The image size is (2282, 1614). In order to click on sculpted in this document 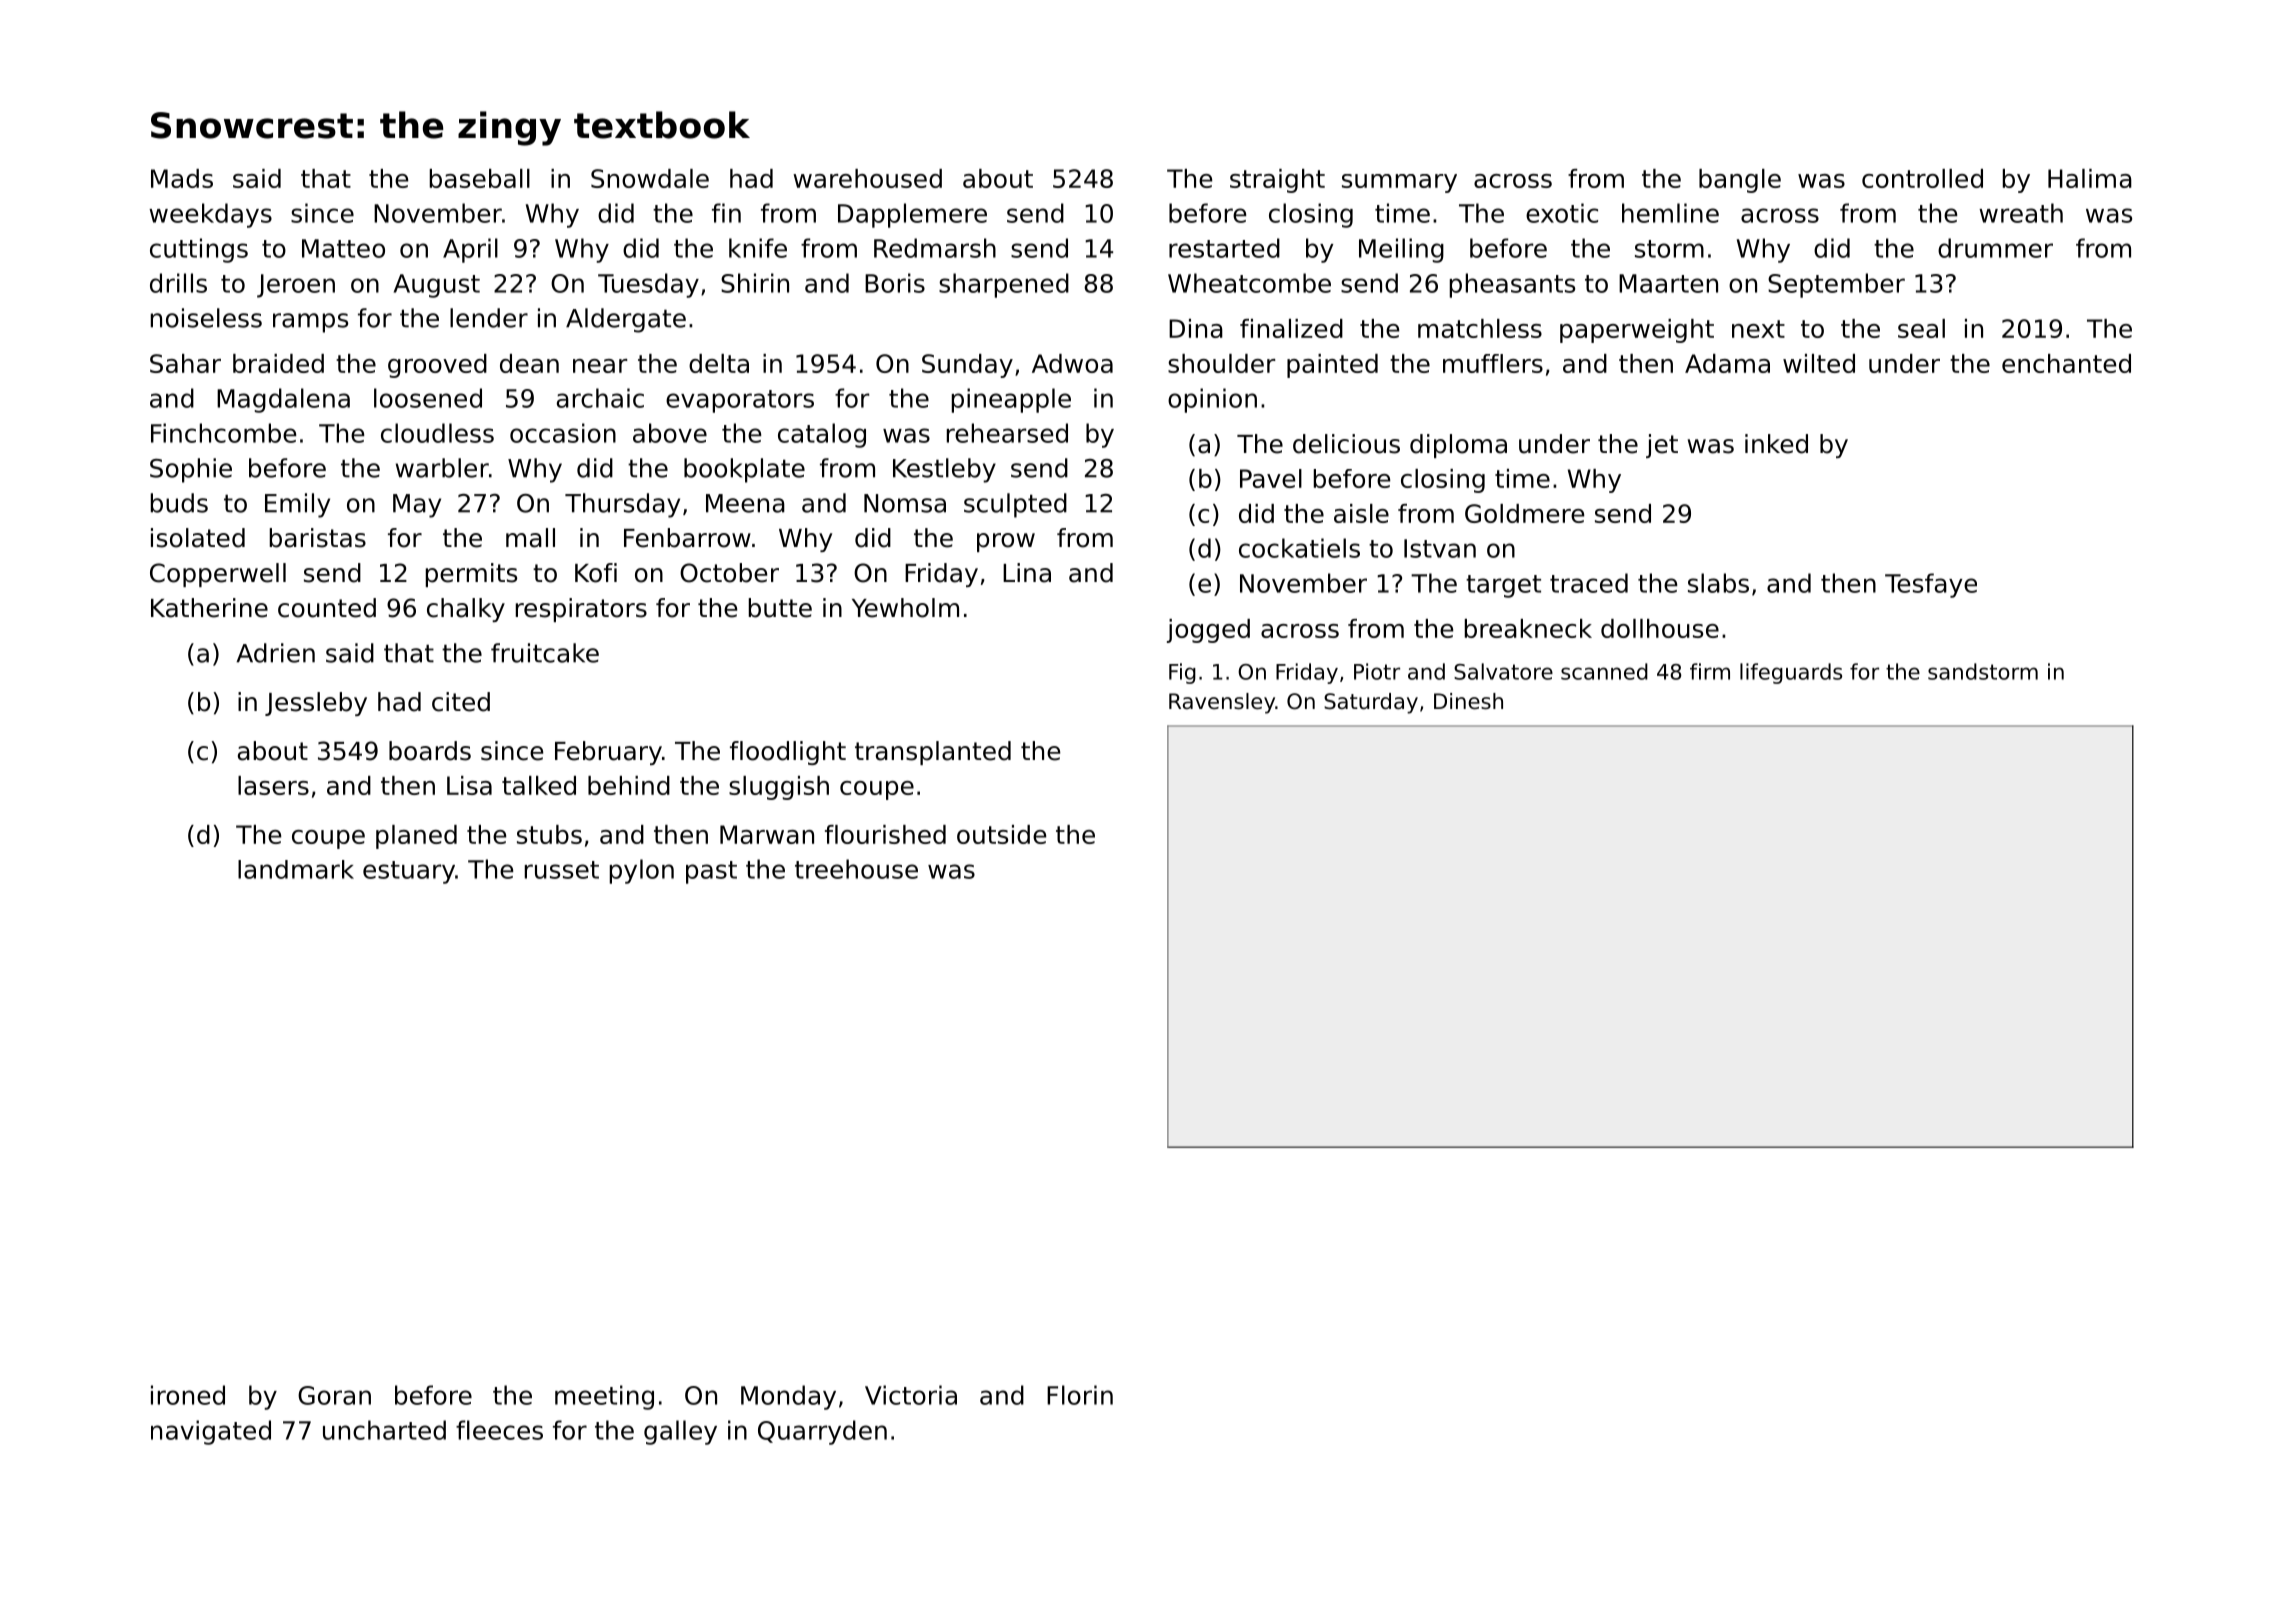, I will do `click(1015, 505)`.
